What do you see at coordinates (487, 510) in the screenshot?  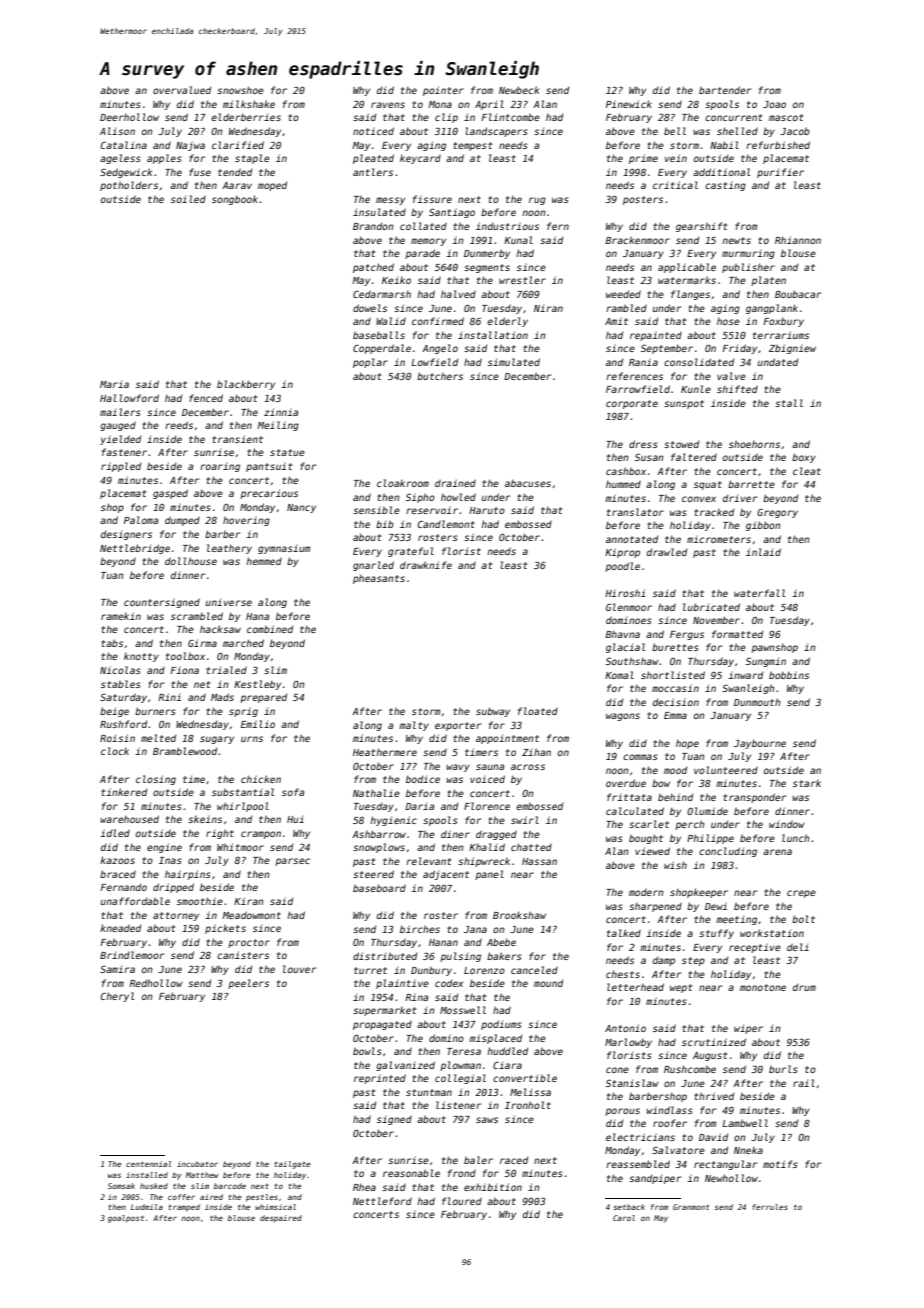 I see `Haruto` at bounding box center [487, 510].
